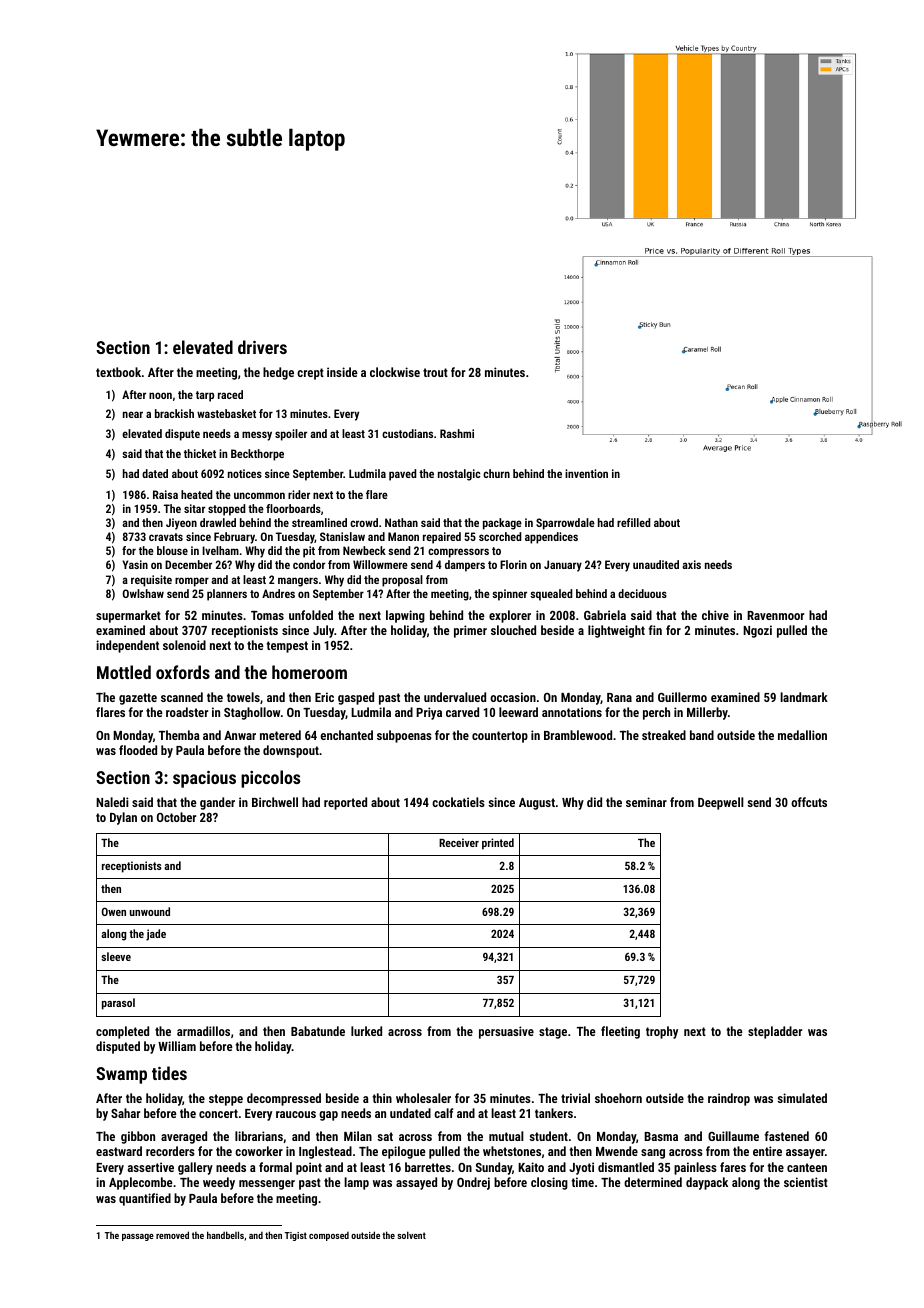 This screenshot has width=924, height=1308. I want to click on independent, so click(127, 646).
